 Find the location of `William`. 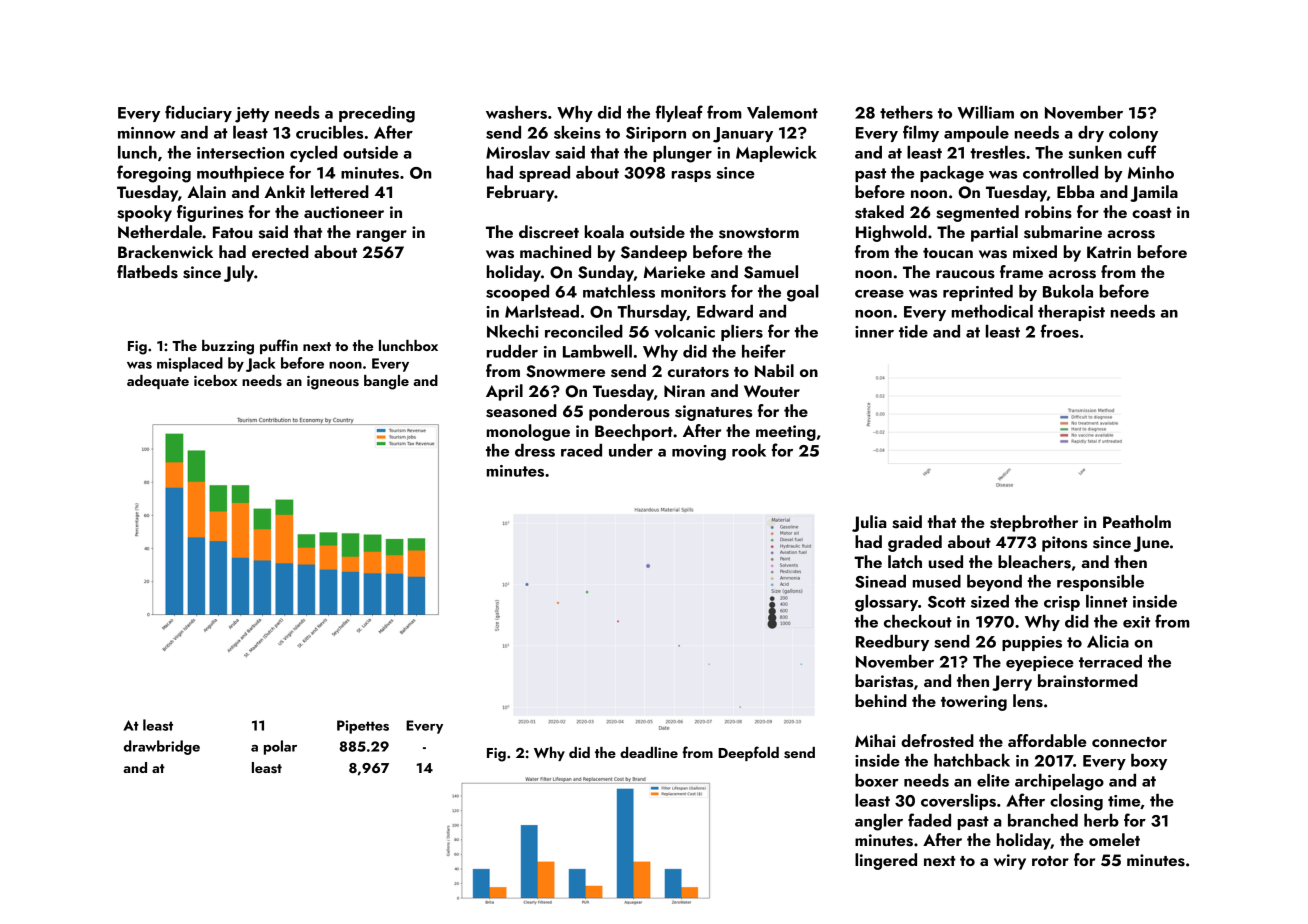

William is located at coordinates (985, 112).
